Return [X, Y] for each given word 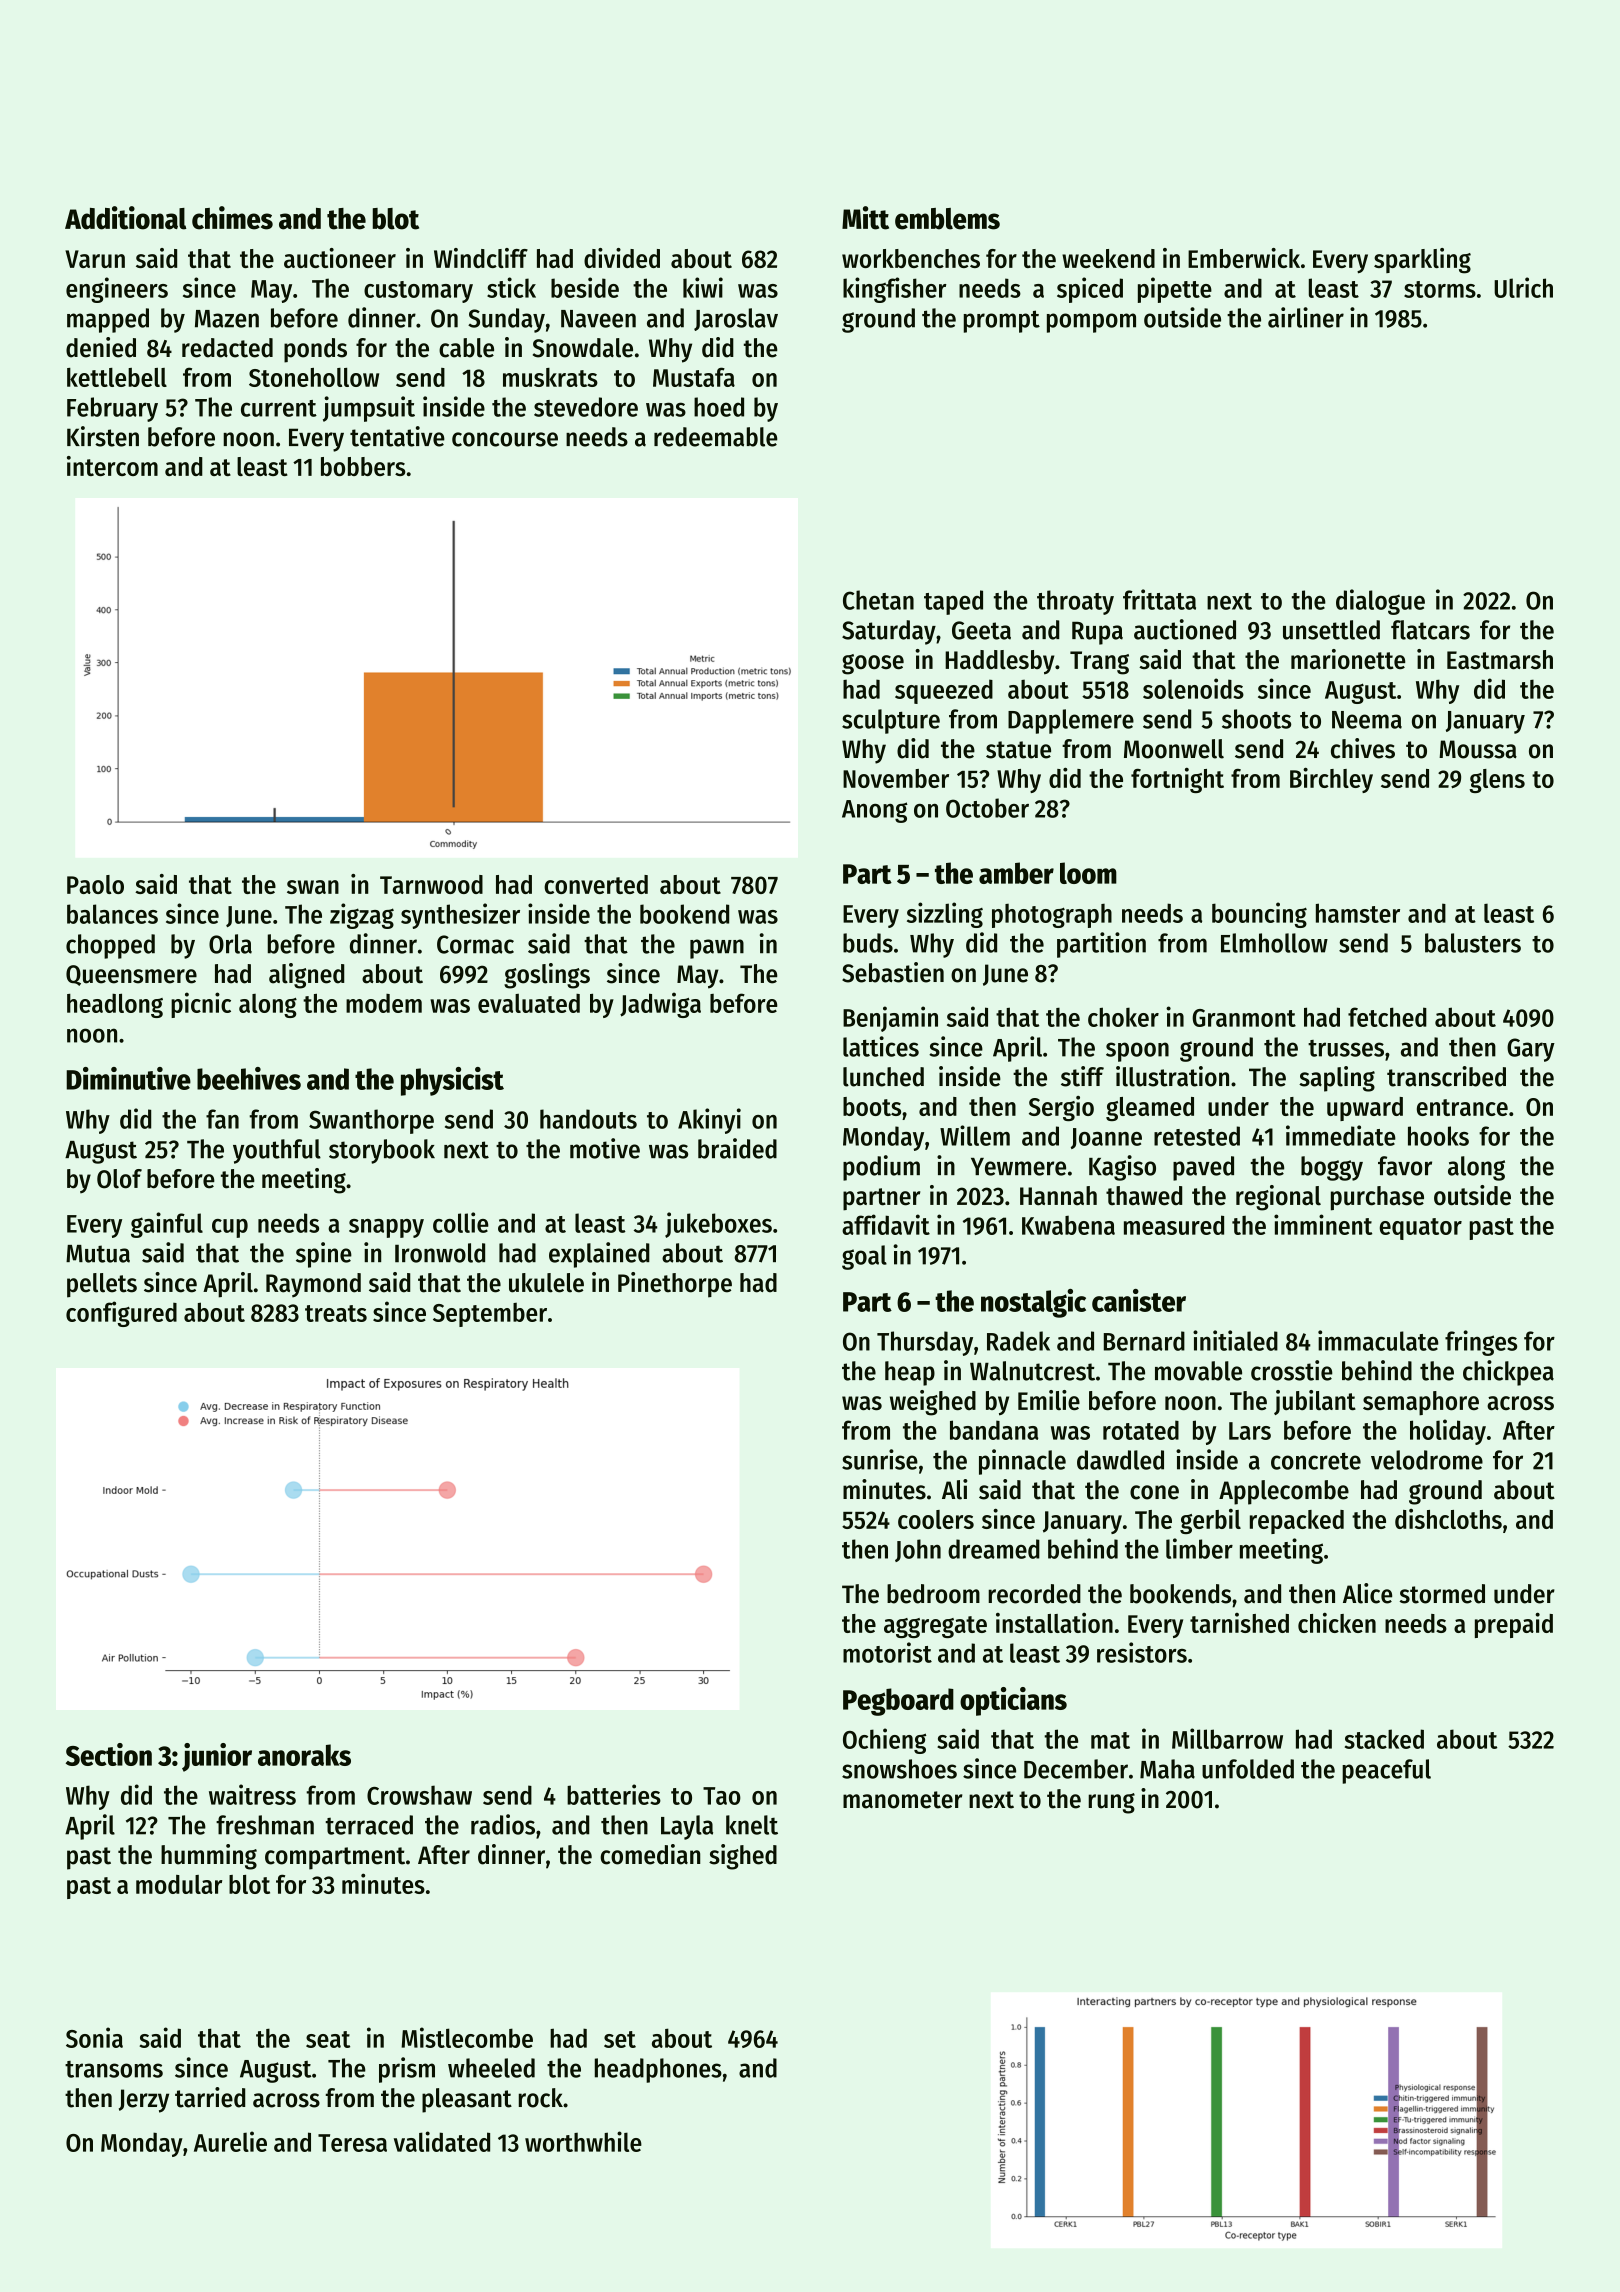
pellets [102, 1285]
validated [442, 2141]
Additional [125, 218]
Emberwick [1244, 258]
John [918, 1550]
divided [622, 258]
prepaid [1514, 1625]
